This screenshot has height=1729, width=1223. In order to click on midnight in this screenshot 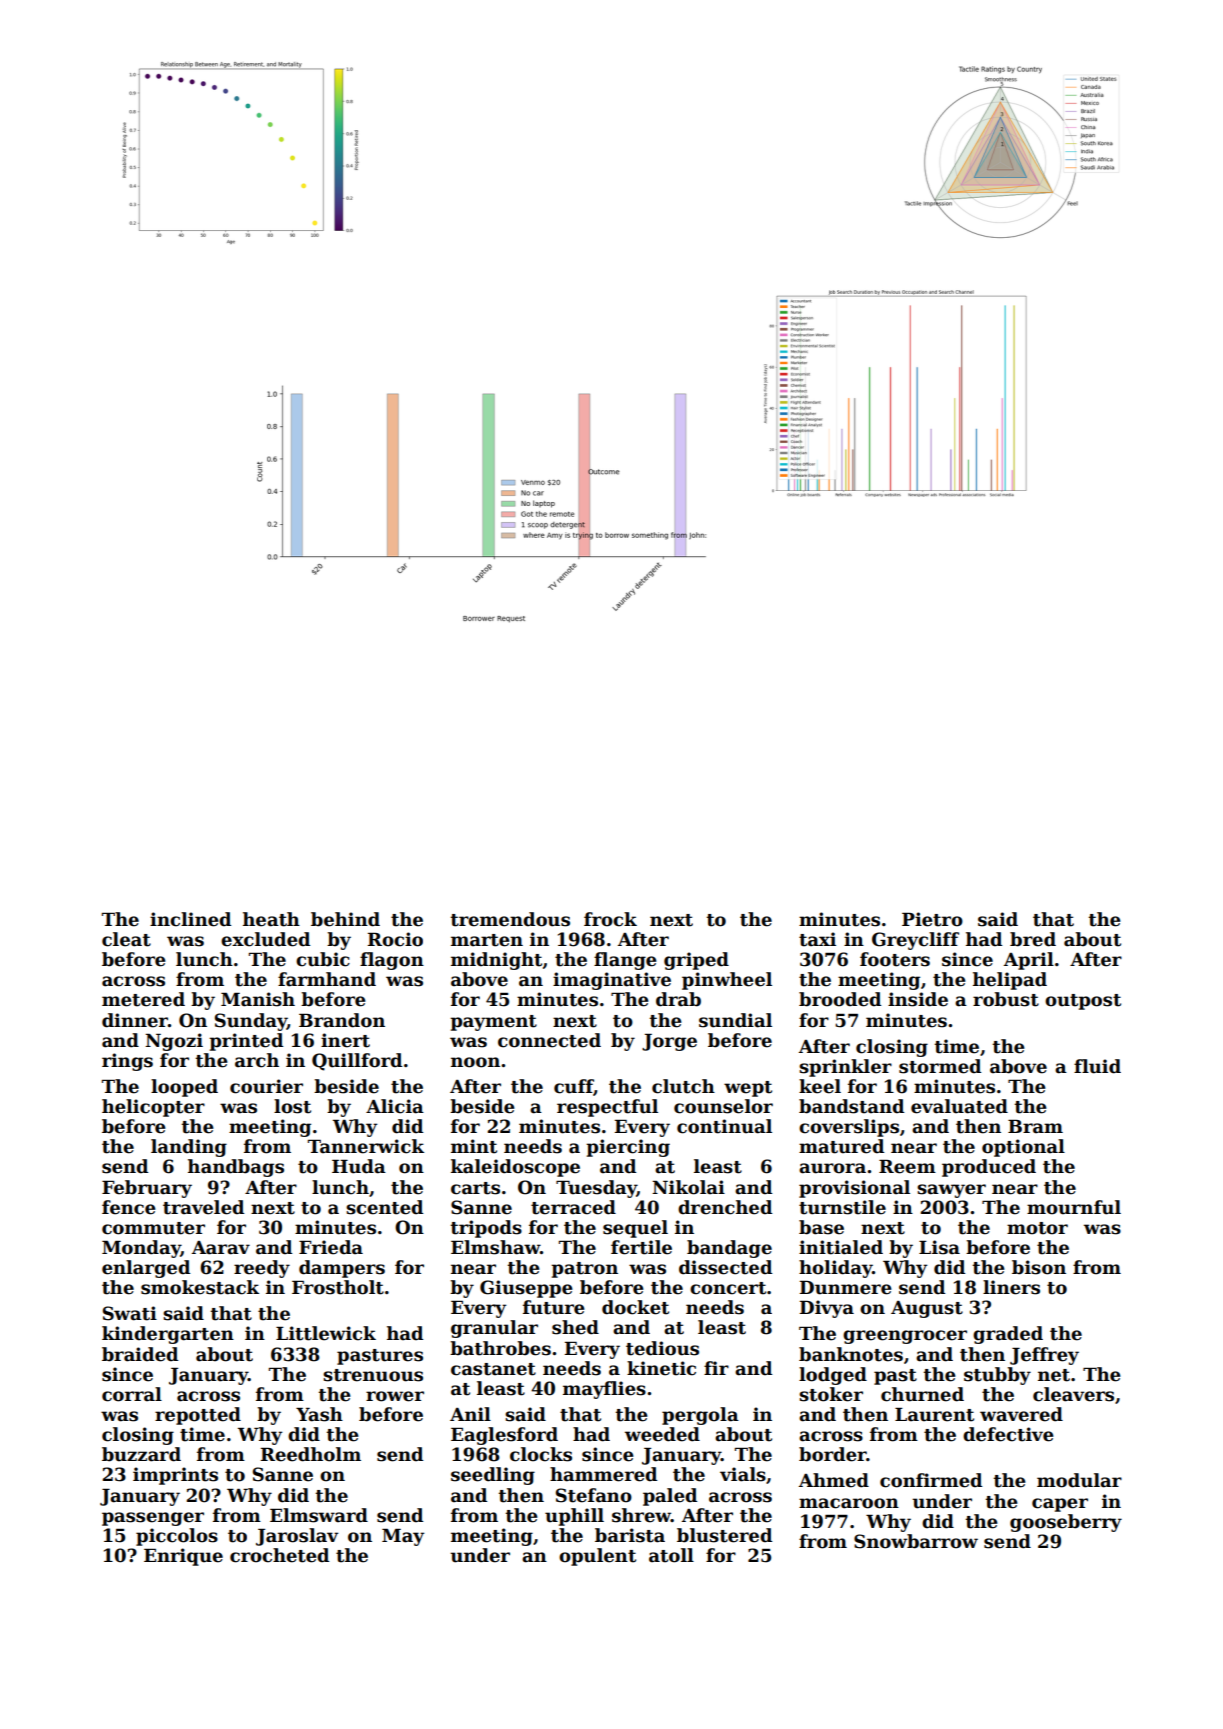, I will do `click(496, 961)`.
